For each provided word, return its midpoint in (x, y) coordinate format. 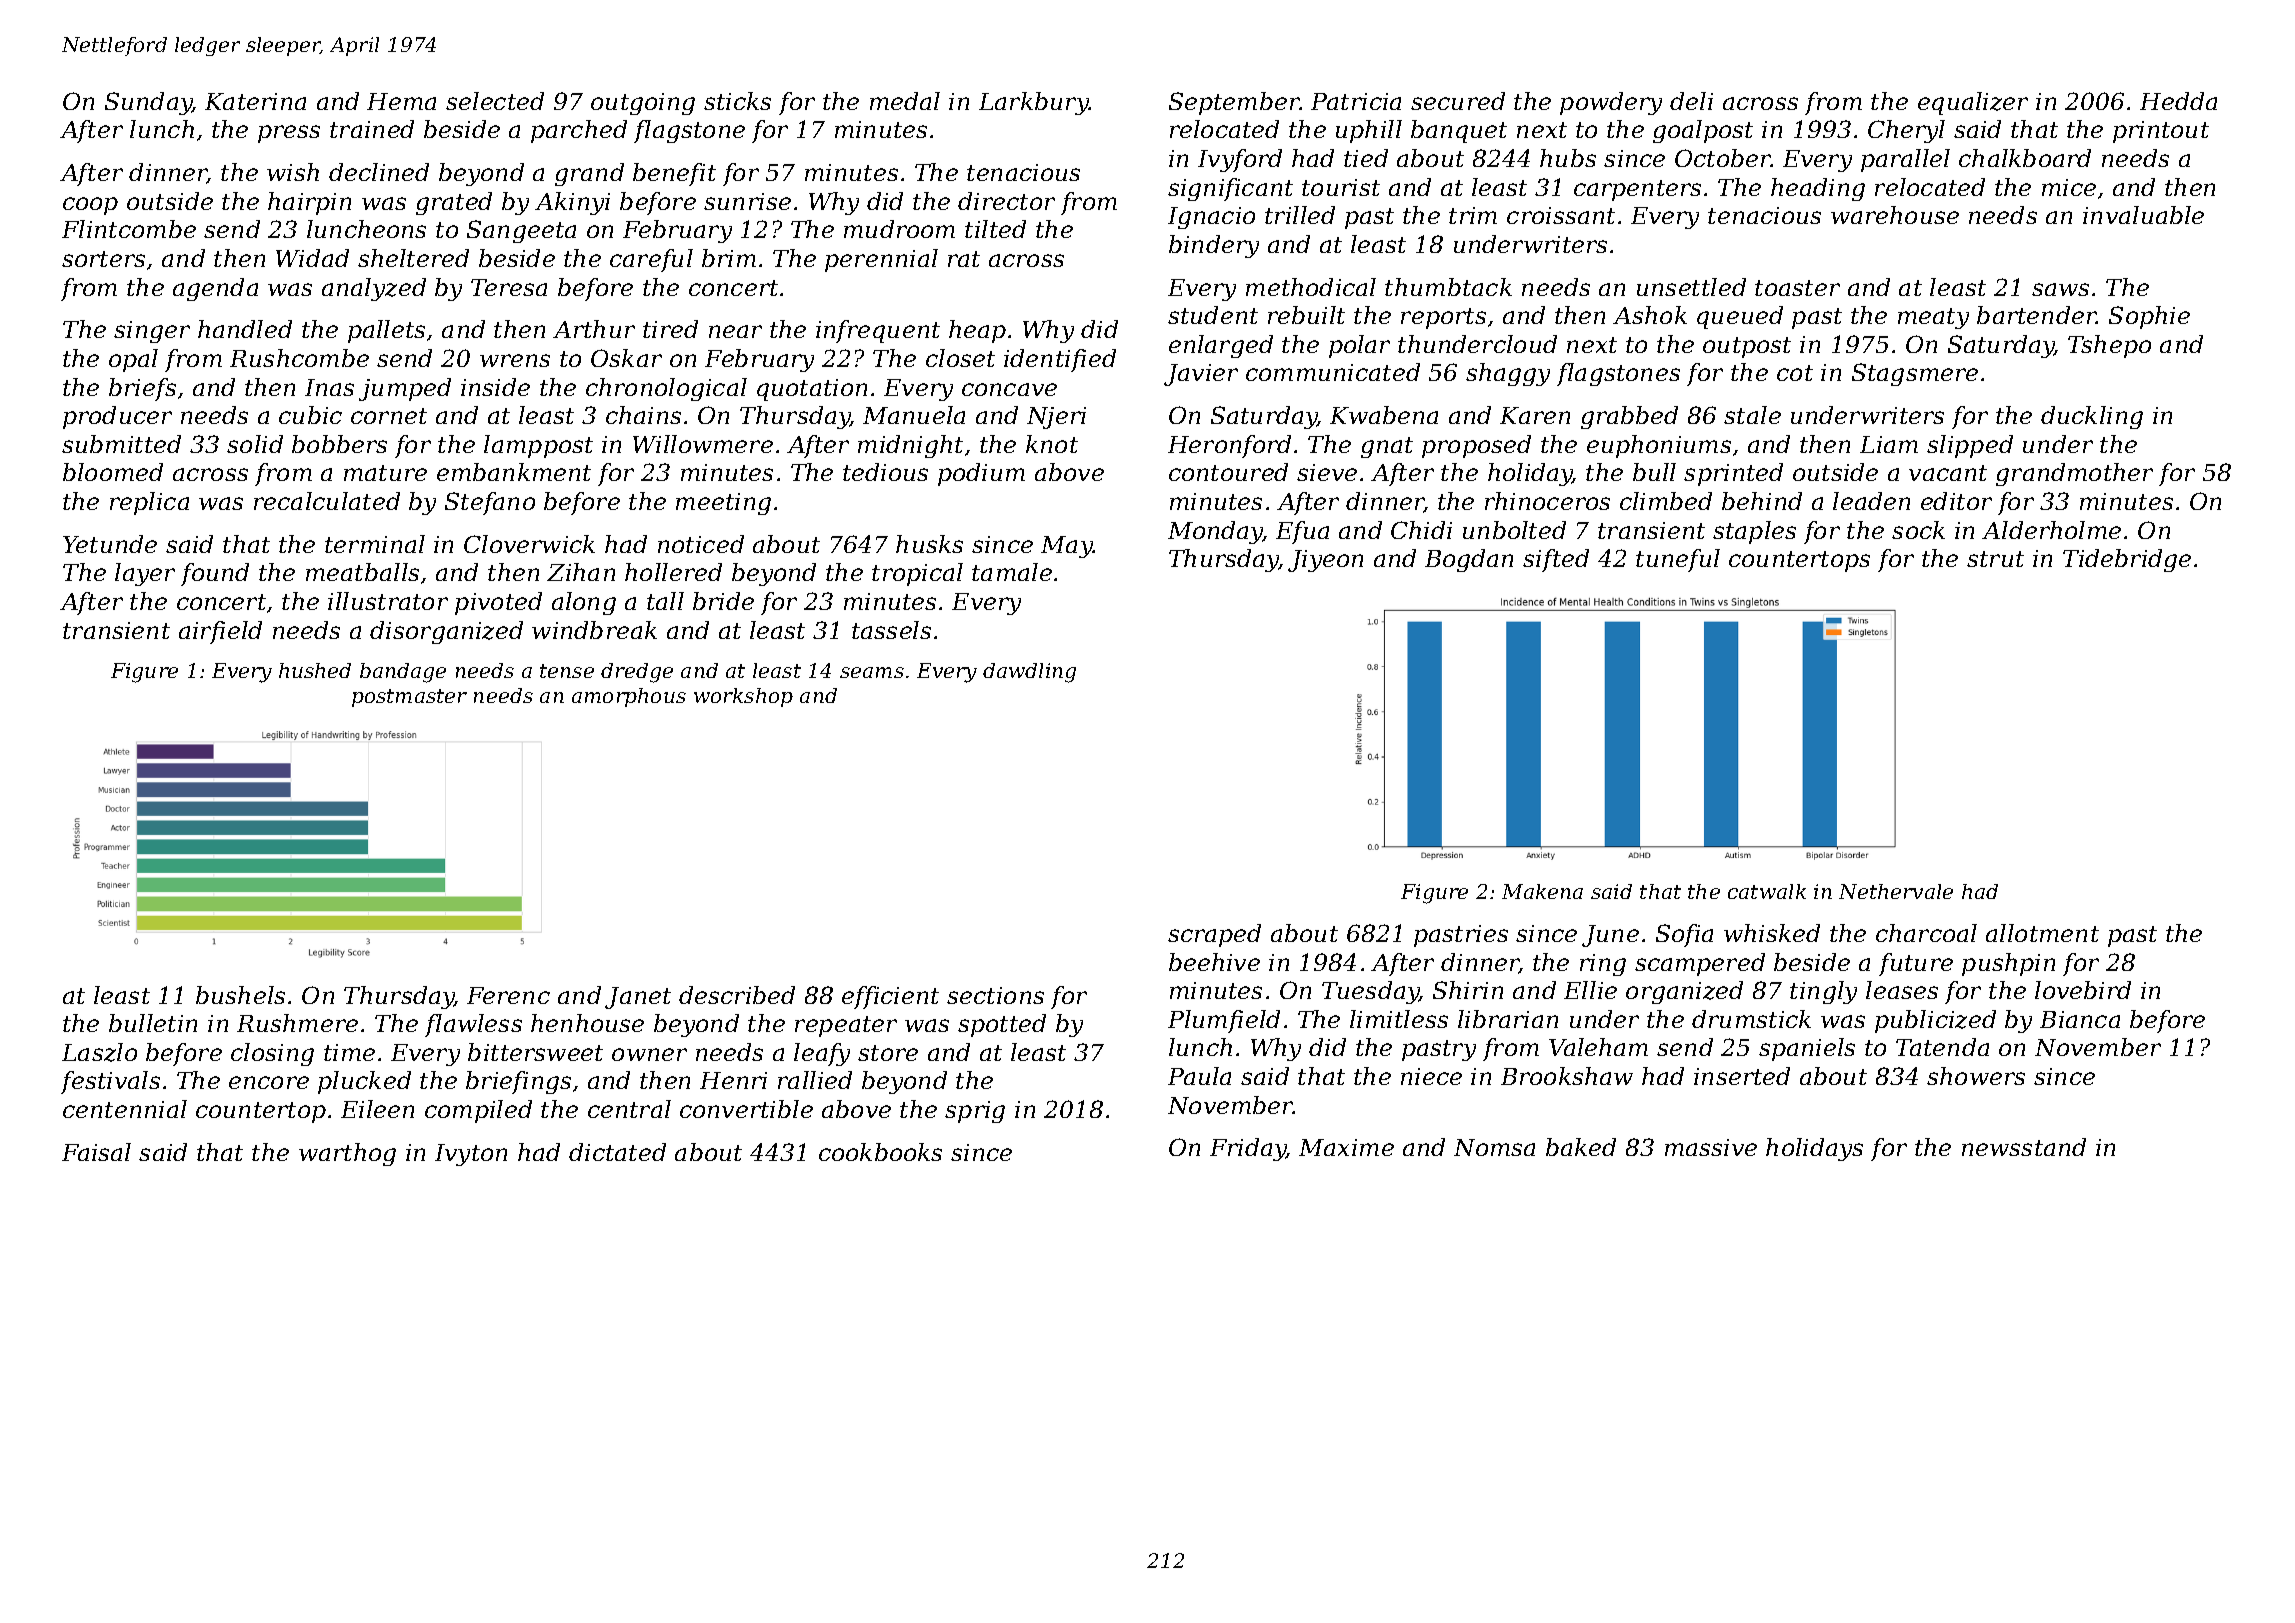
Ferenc (508, 995)
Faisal (96, 1152)
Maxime (1346, 1147)
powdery (1611, 103)
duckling (2092, 417)
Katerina (255, 101)
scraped (1214, 935)
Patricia (1356, 101)
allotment (2042, 933)
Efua (1302, 532)
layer (145, 574)
